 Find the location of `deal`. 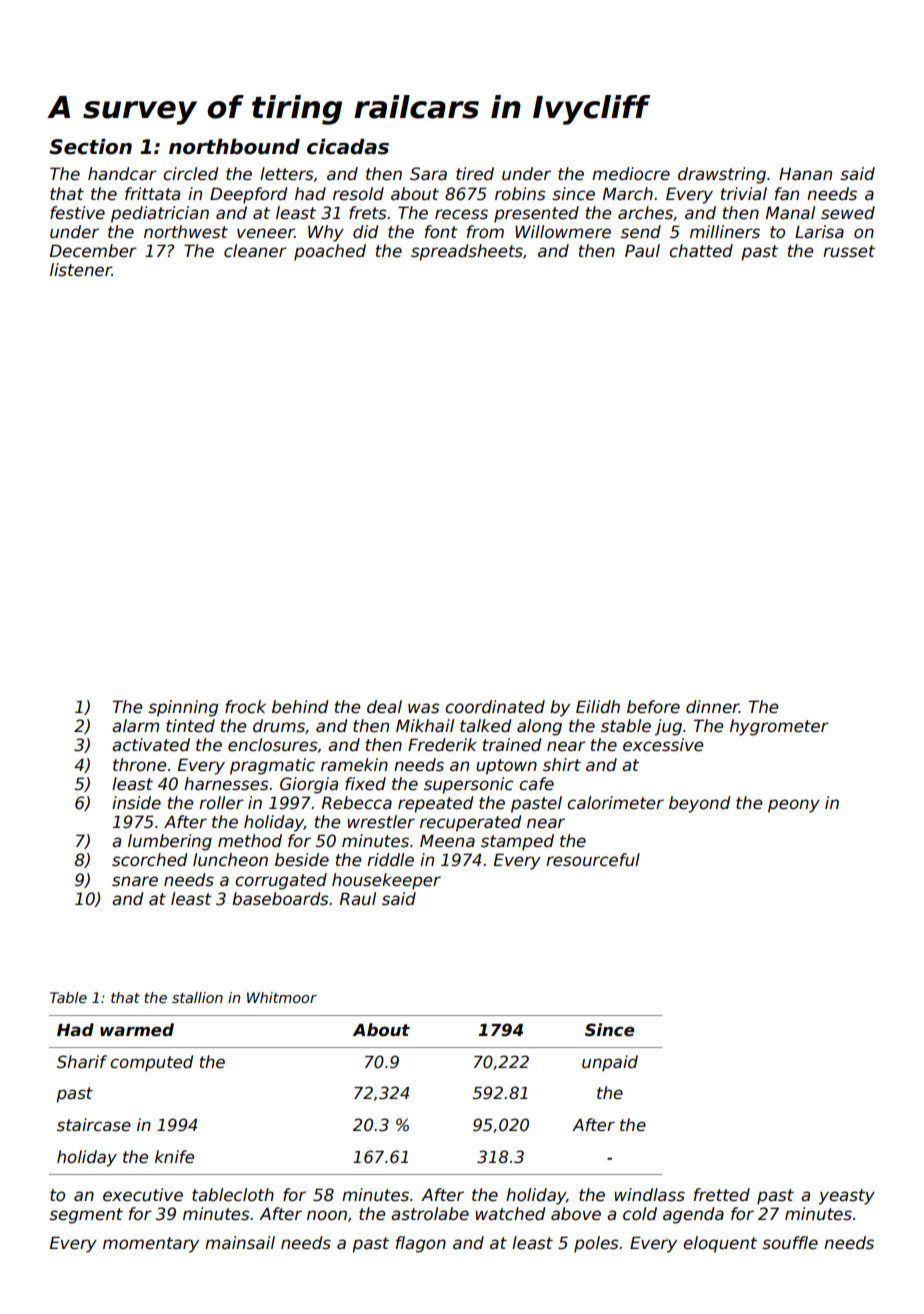

deal is located at coordinates (384, 707).
